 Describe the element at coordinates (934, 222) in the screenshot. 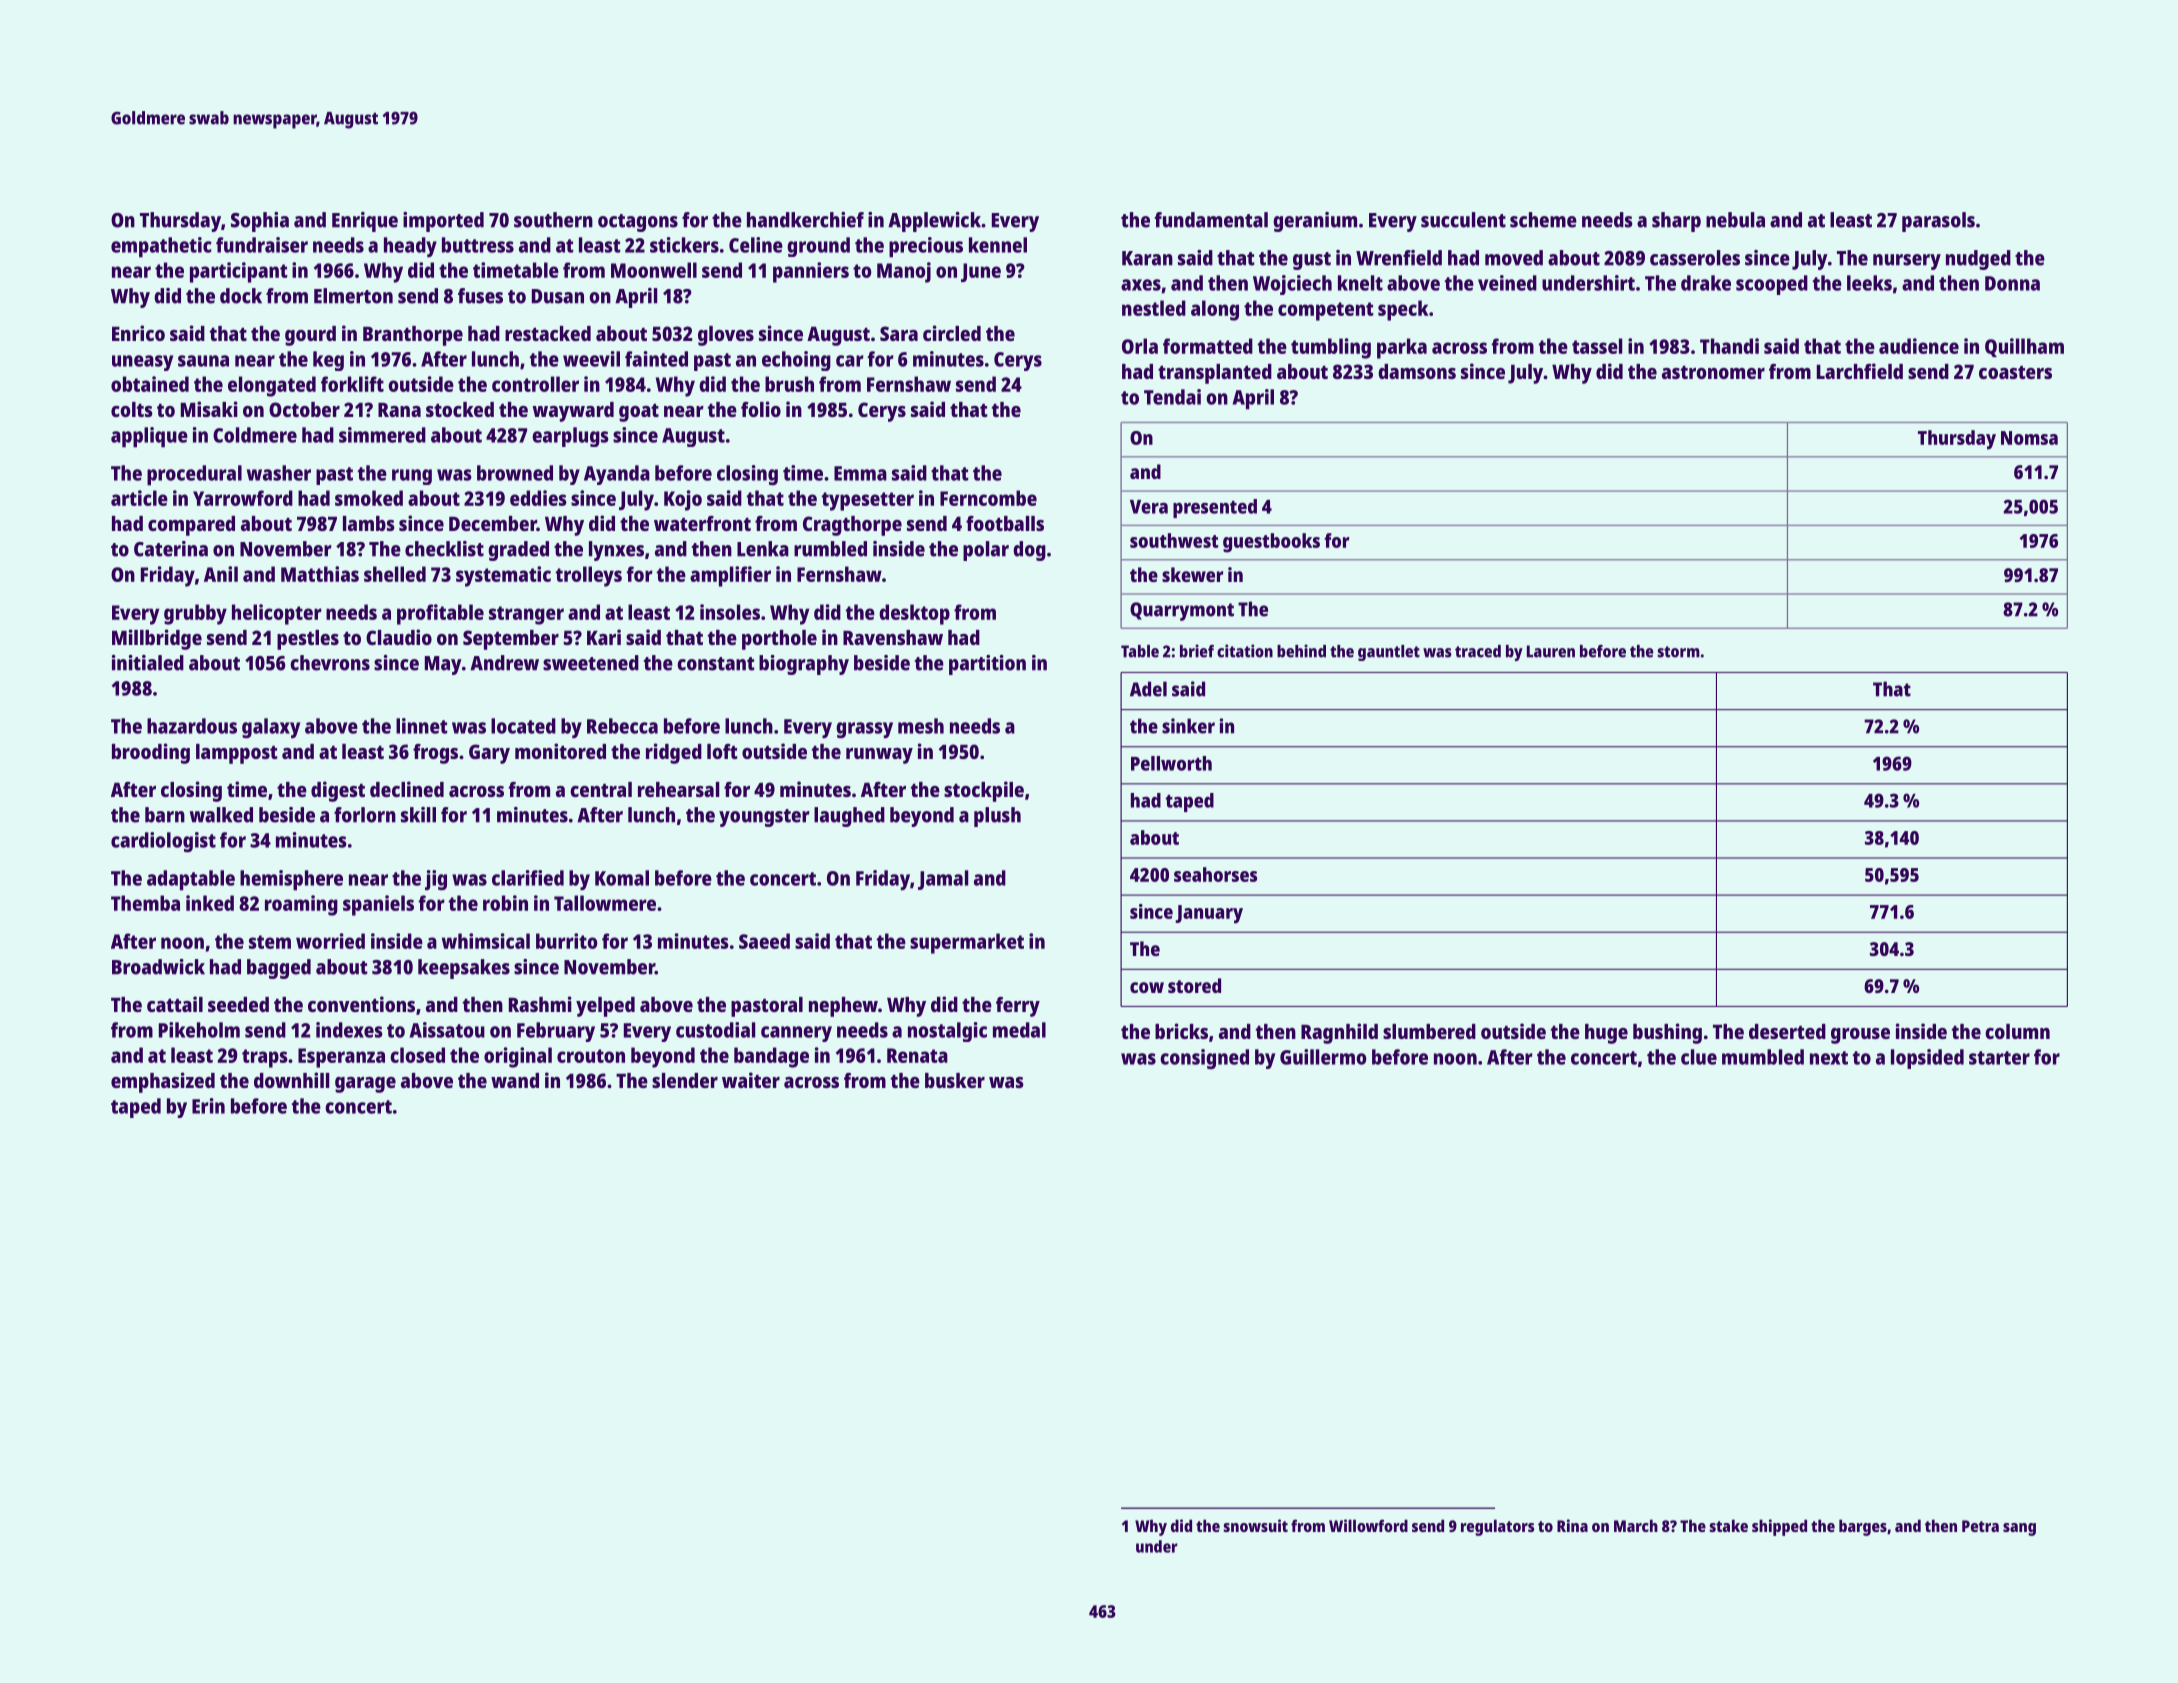

I see `Applewick` at that location.
